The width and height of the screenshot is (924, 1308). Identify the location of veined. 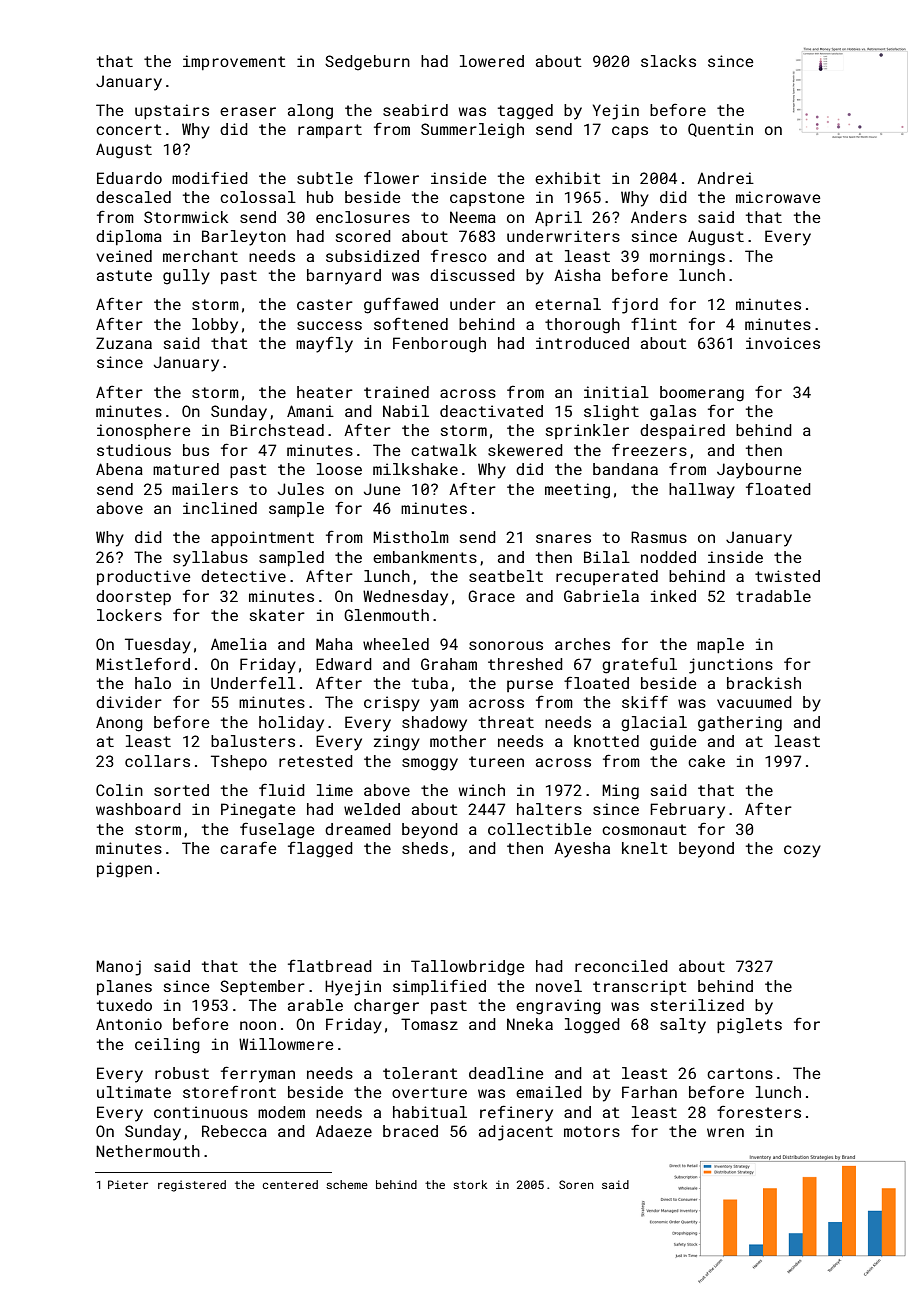
(124, 256).
